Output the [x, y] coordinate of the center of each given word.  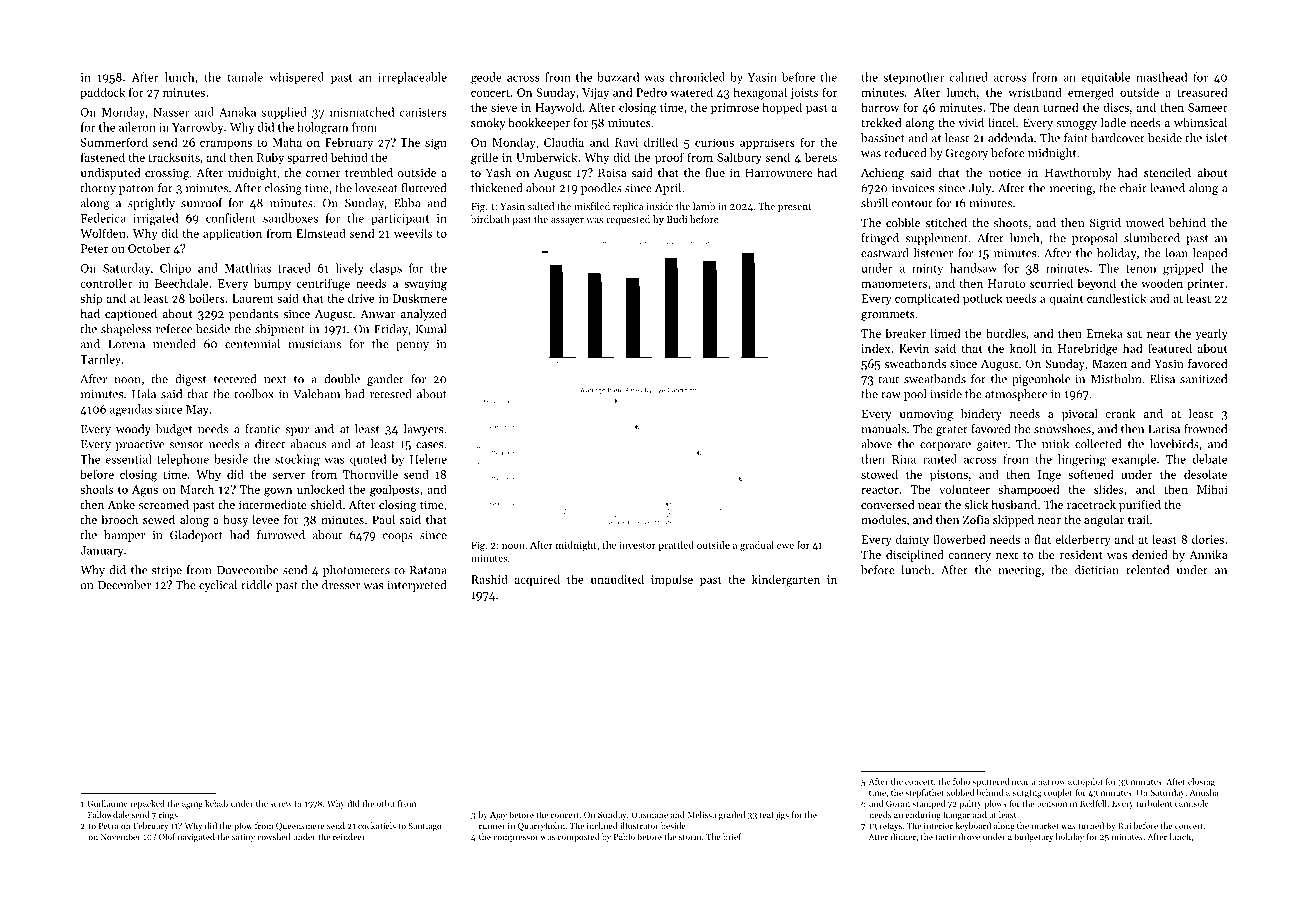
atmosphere [1016, 395]
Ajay [498, 816]
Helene [428, 459]
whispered [296, 78]
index [875, 348]
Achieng [882, 174]
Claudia [564, 142]
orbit [386, 803]
